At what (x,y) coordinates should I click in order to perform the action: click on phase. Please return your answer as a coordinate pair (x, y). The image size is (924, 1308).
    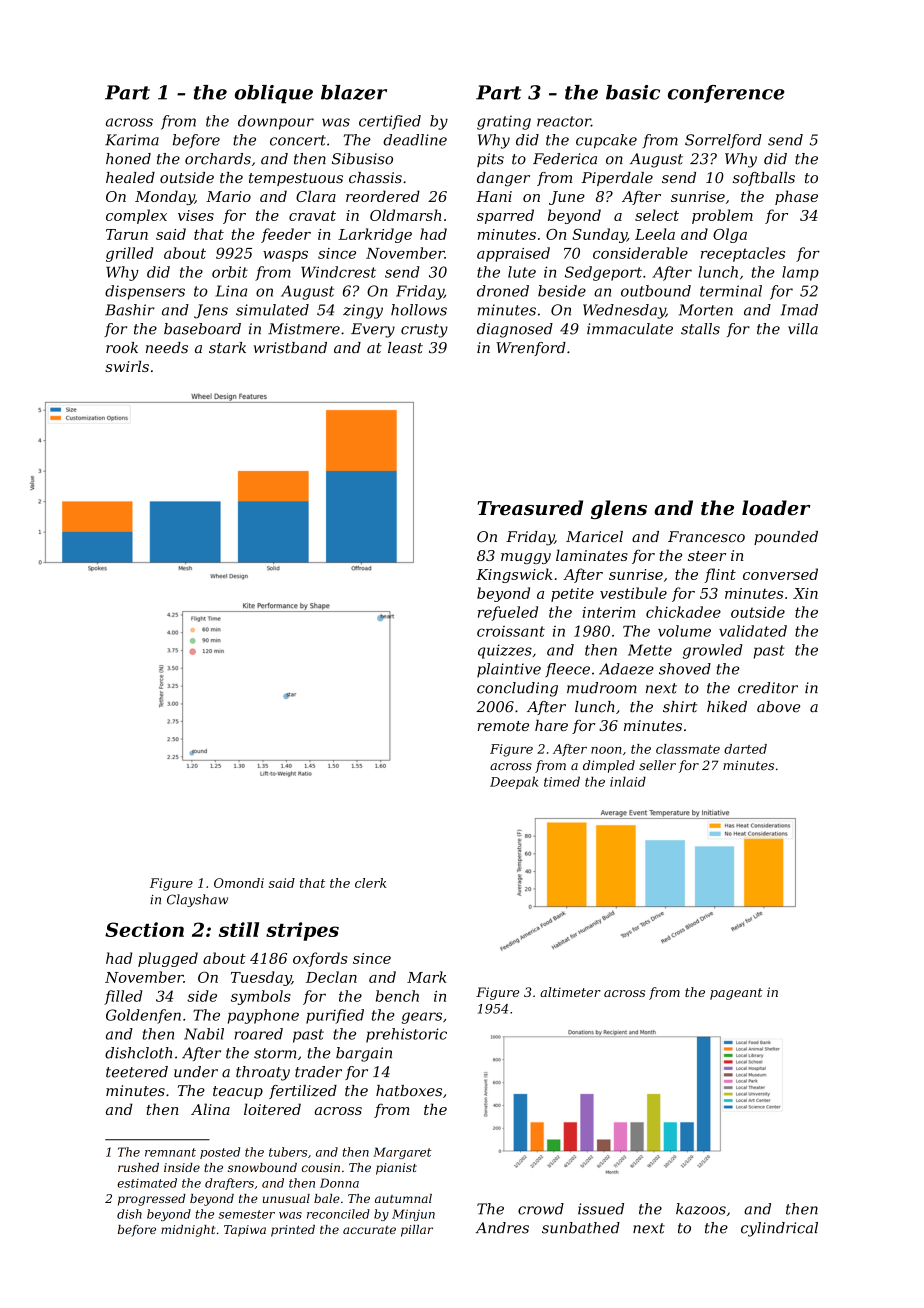
    Looking at the image, I should click on (796, 197).
